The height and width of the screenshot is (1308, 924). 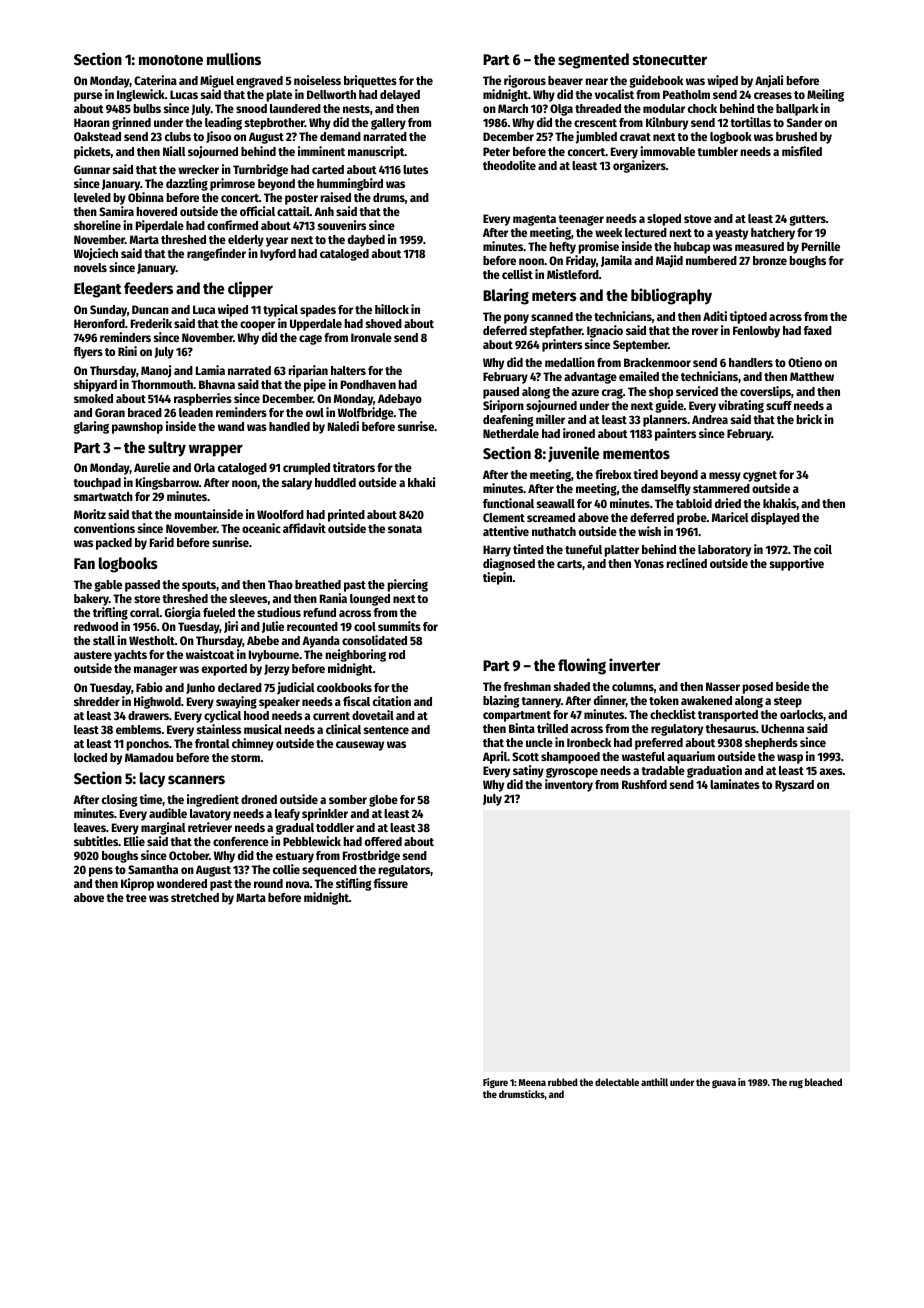 What do you see at coordinates (153, 869) in the screenshot?
I see `Samantha` at bounding box center [153, 869].
